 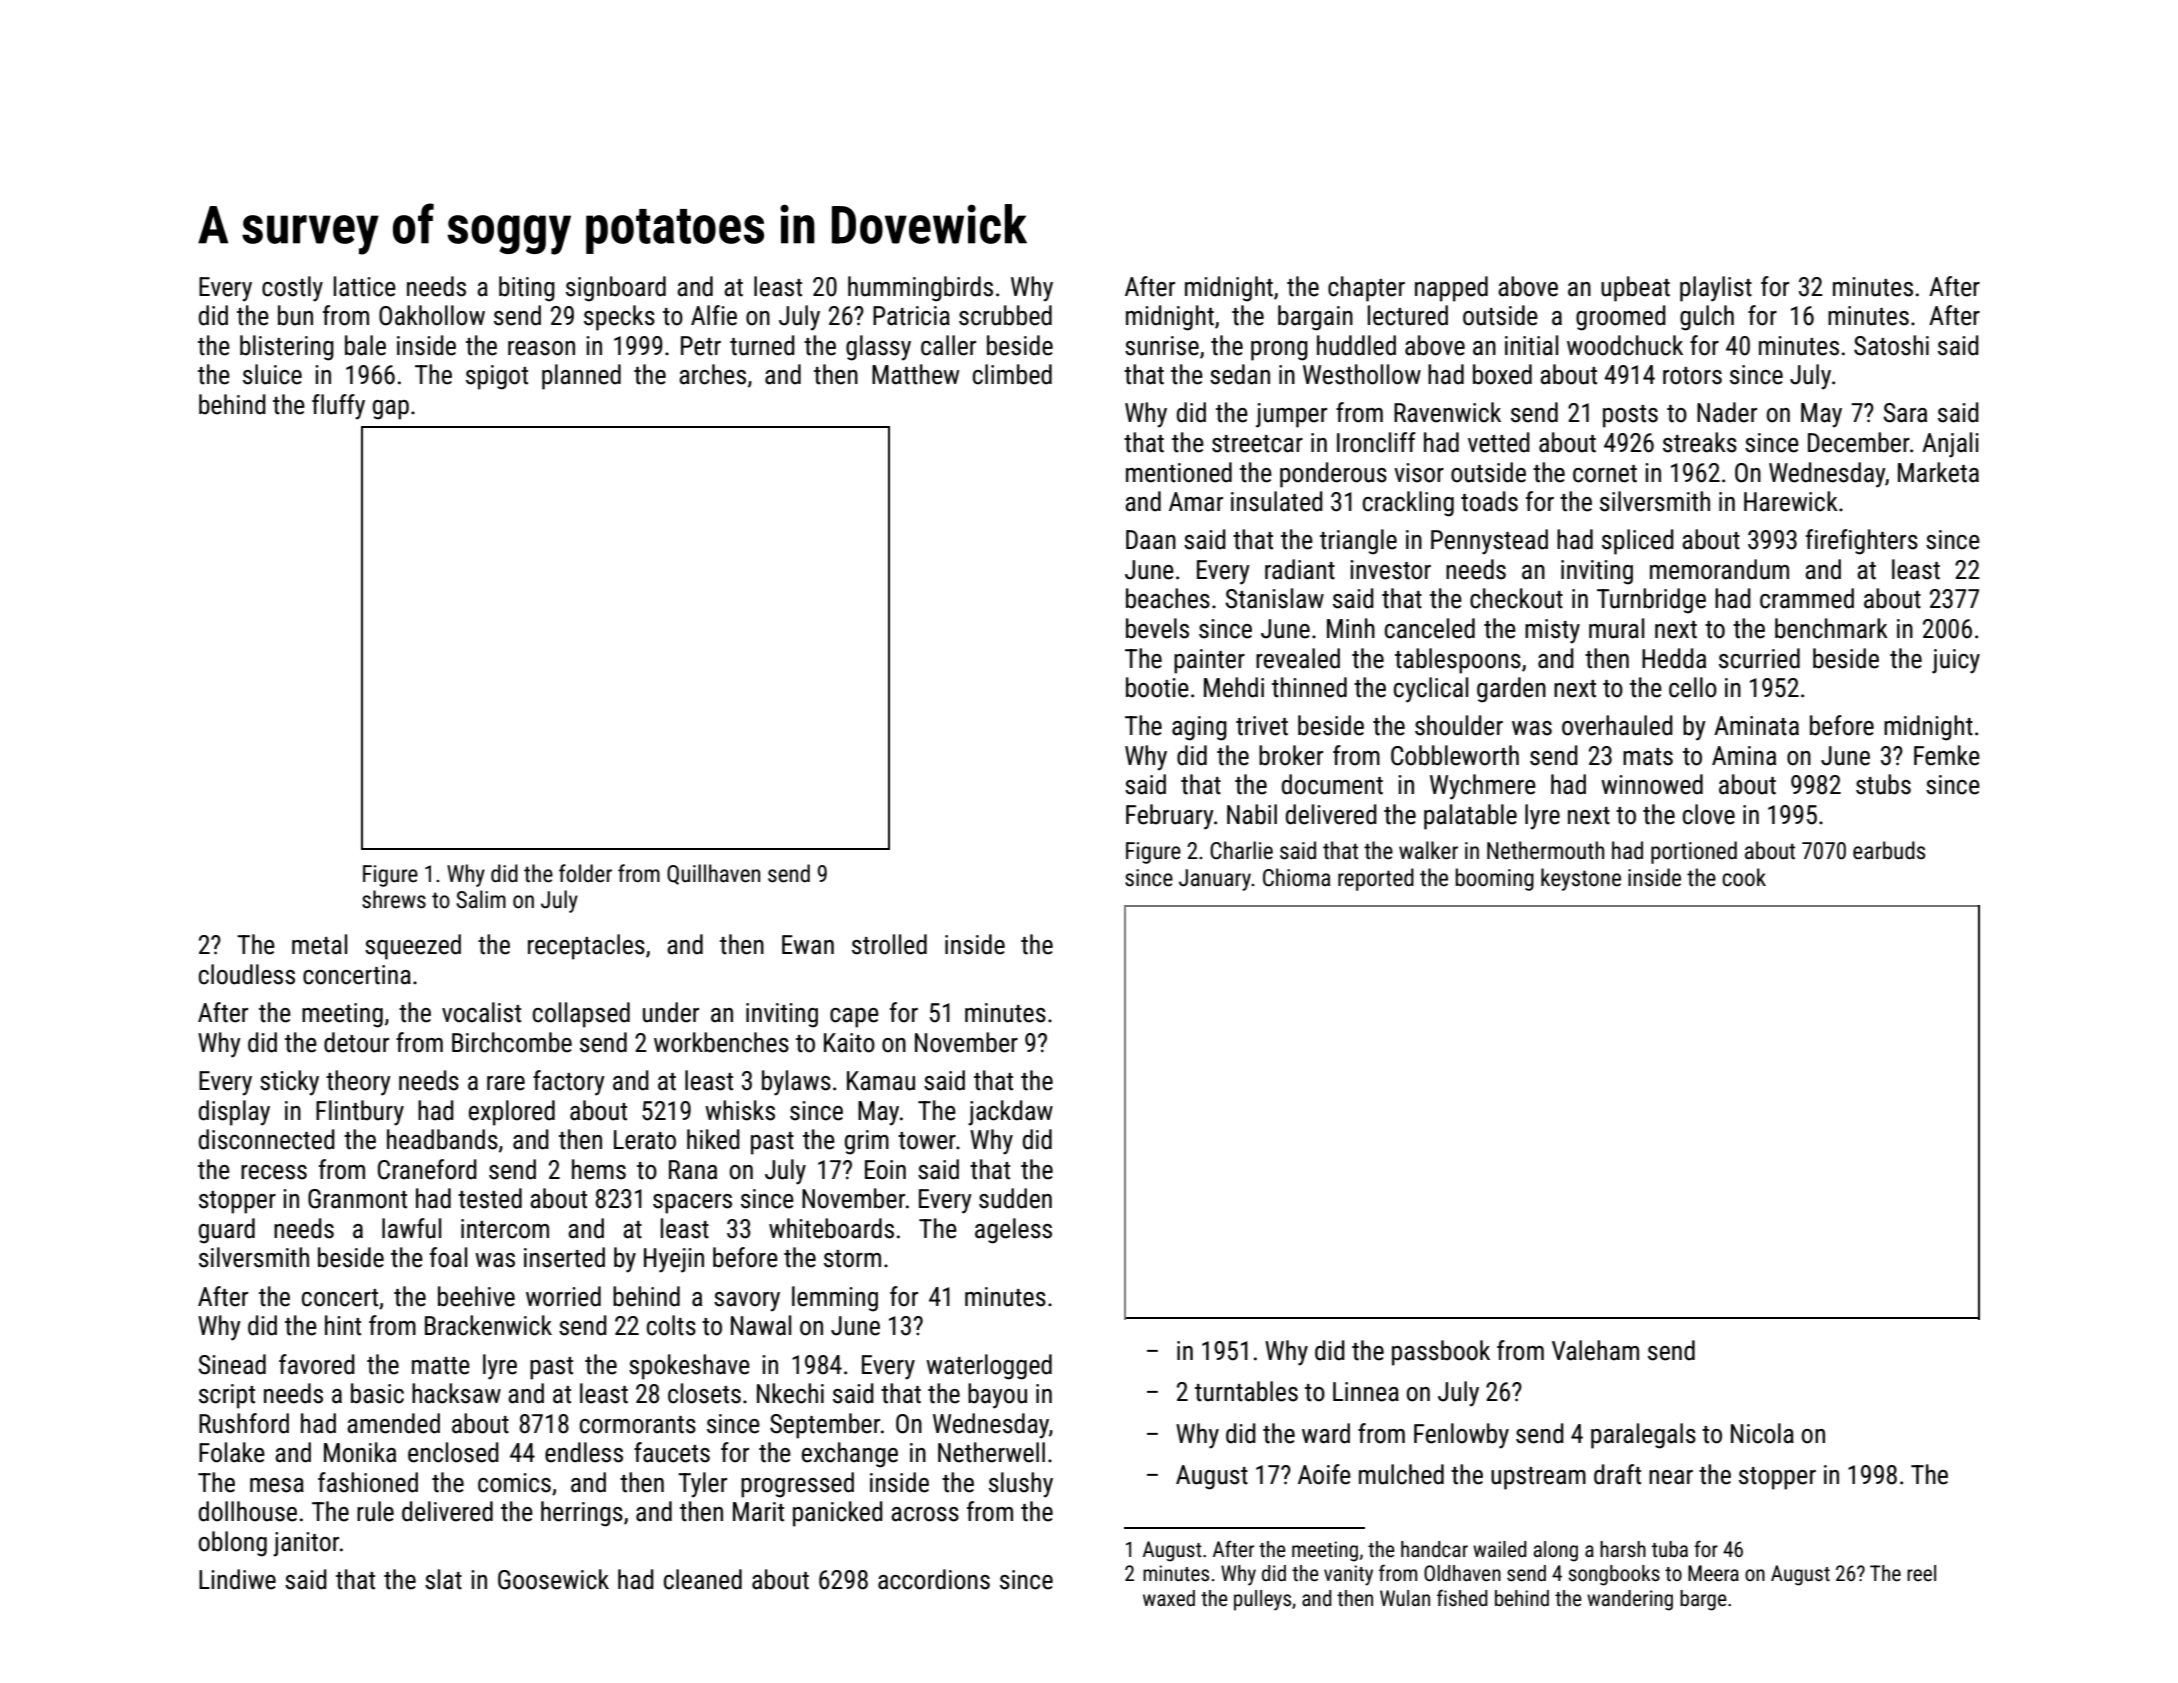 I want to click on jackdaw, so click(x=1010, y=1113).
